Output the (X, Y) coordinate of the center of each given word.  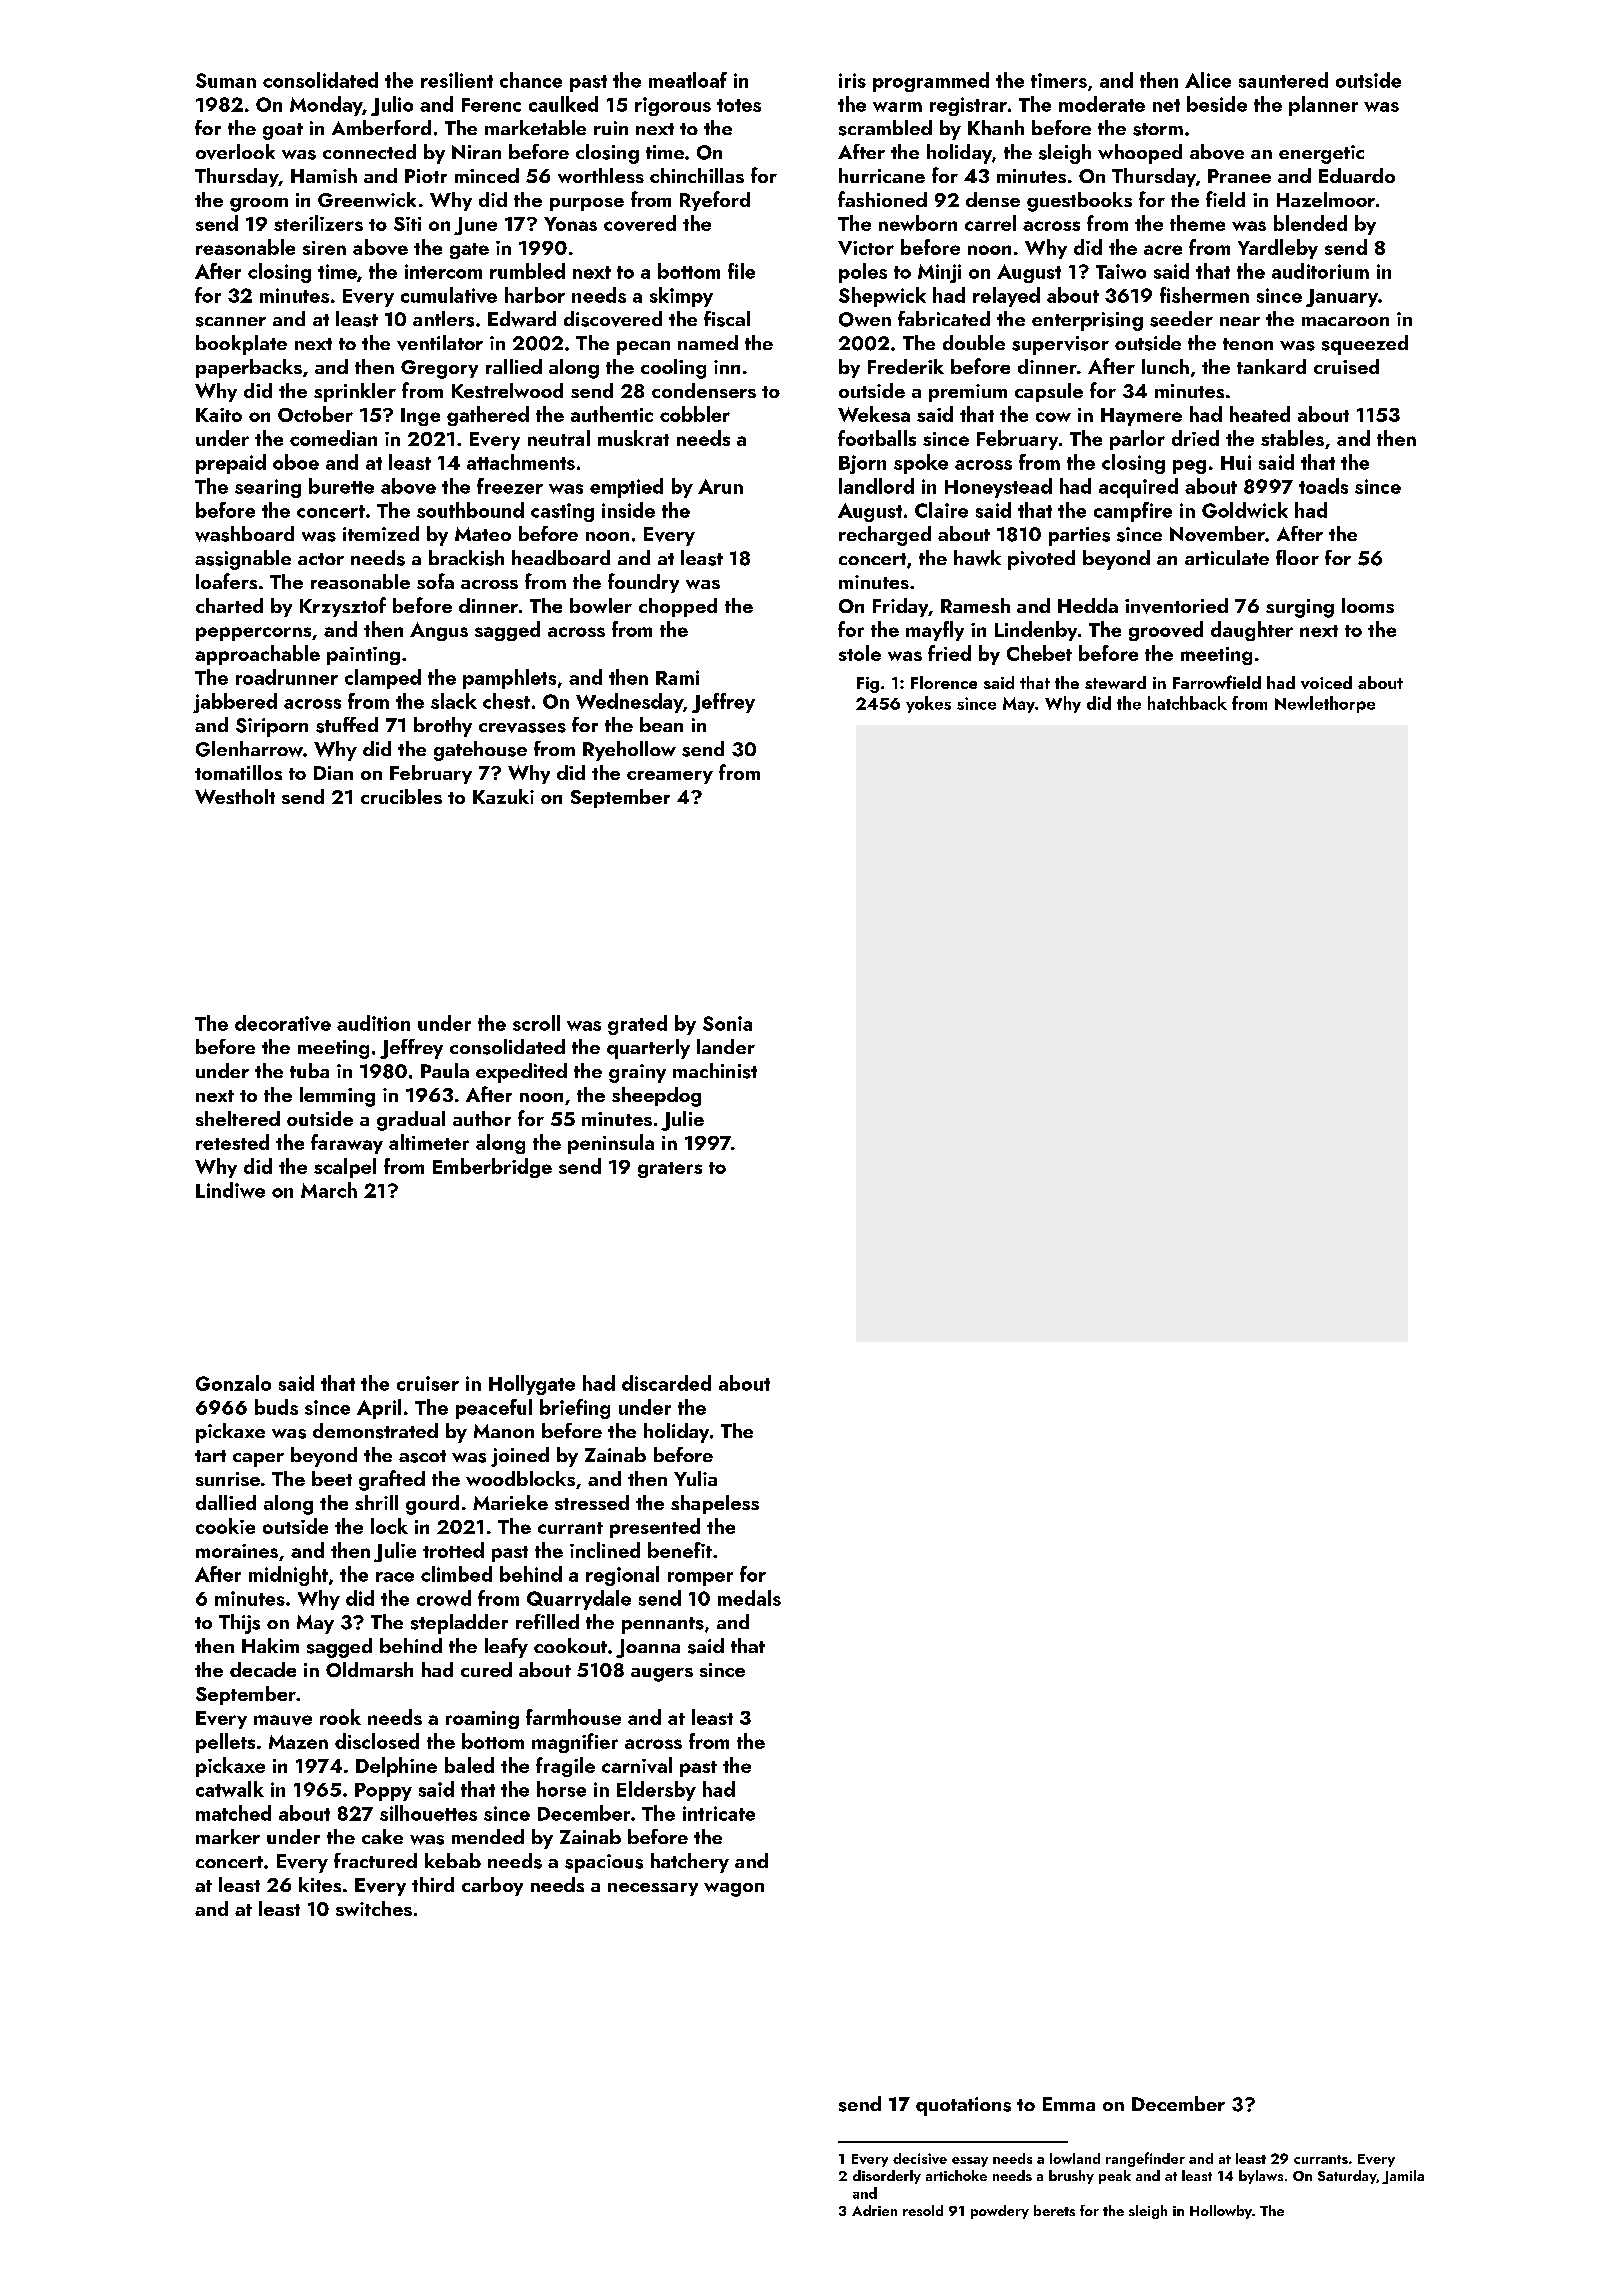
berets (1054, 2210)
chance (531, 80)
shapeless (715, 1504)
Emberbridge (492, 1168)
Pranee (1239, 176)
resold (923, 2210)
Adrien (874, 2210)
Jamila (1403, 2177)
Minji (939, 273)
